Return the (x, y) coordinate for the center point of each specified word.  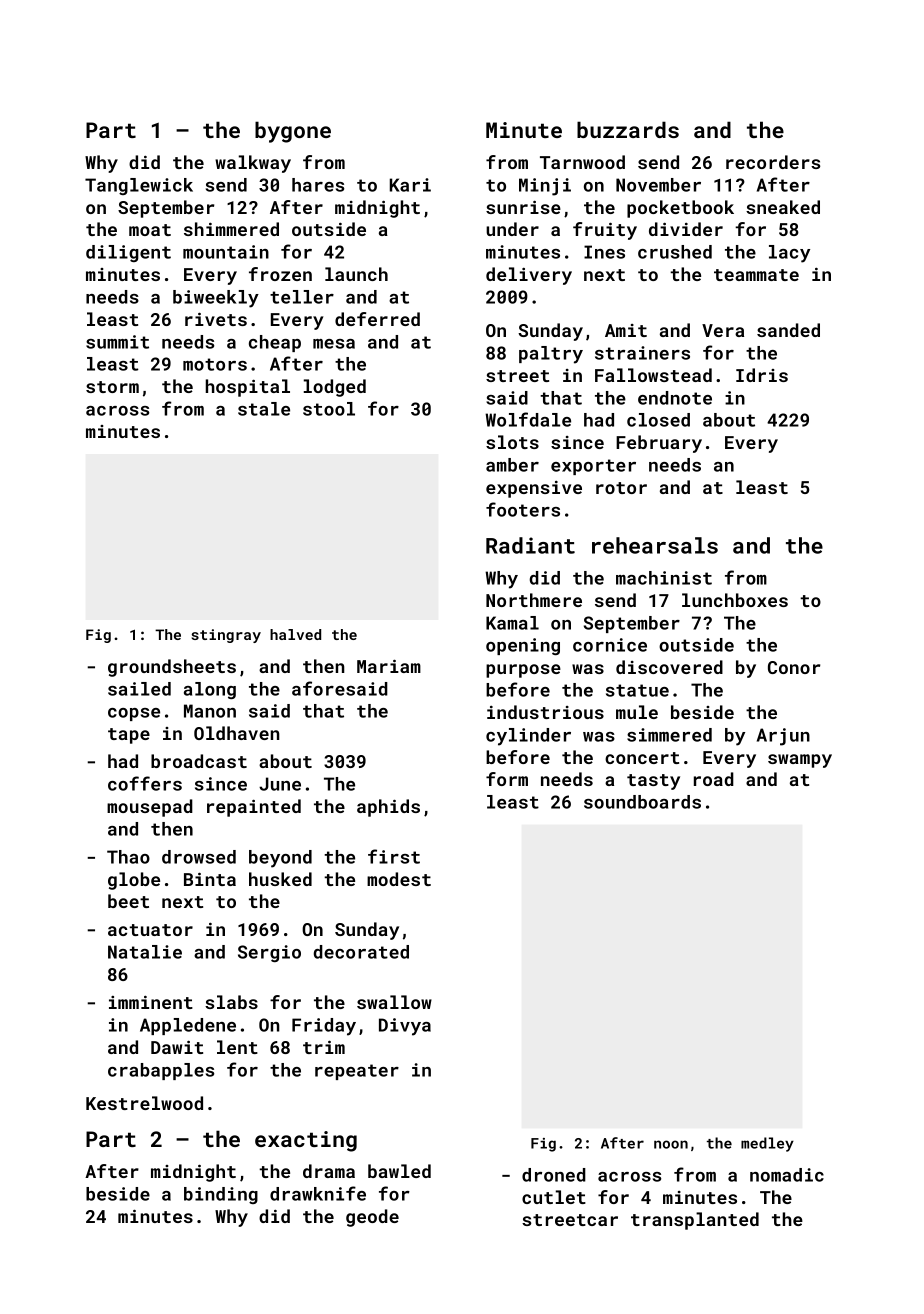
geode (372, 1218)
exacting (306, 1141)
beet (128, 901)
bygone (293, 132)
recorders (773, 162)
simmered (669, 735)
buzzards (628, 129)
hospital (248, 388)
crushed (675, 252)
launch (356, 274)
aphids (388, 808)
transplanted (695, 1221)
